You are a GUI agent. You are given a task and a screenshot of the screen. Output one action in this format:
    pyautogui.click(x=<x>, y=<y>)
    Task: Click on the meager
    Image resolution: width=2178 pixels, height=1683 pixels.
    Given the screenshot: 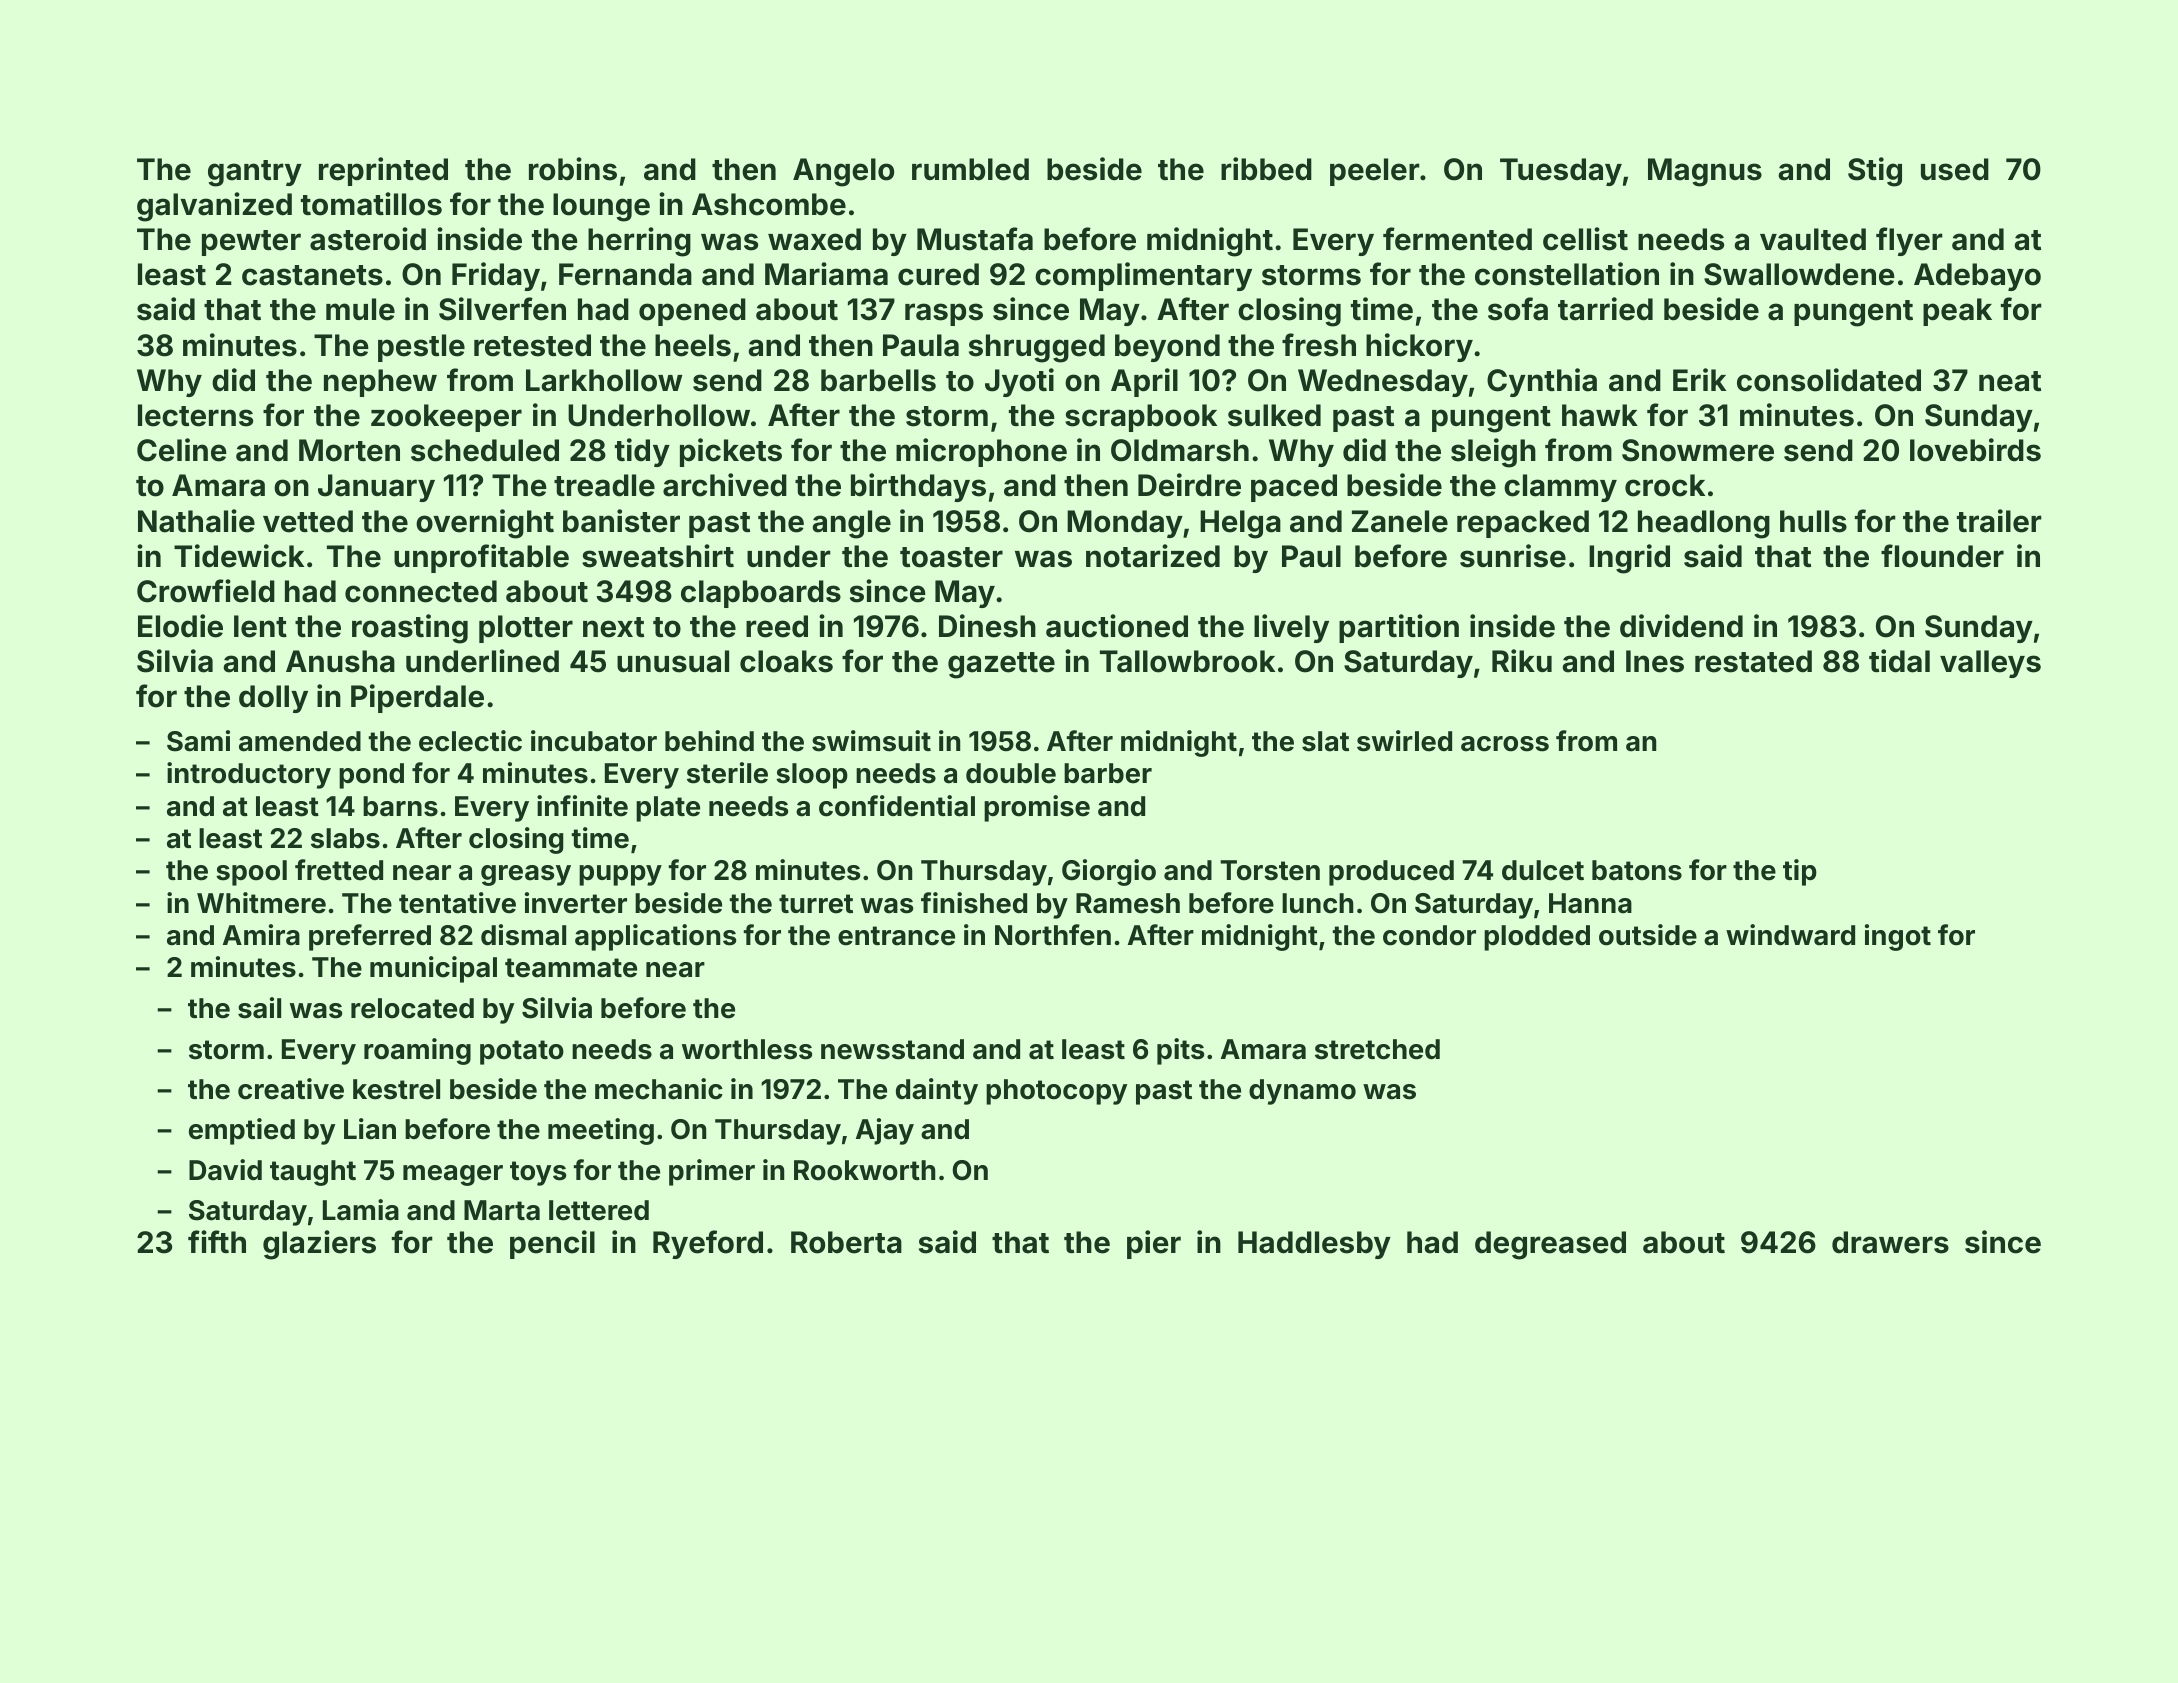 What is the action you would take?
    pyautogui.click(x=453, y=1175)
